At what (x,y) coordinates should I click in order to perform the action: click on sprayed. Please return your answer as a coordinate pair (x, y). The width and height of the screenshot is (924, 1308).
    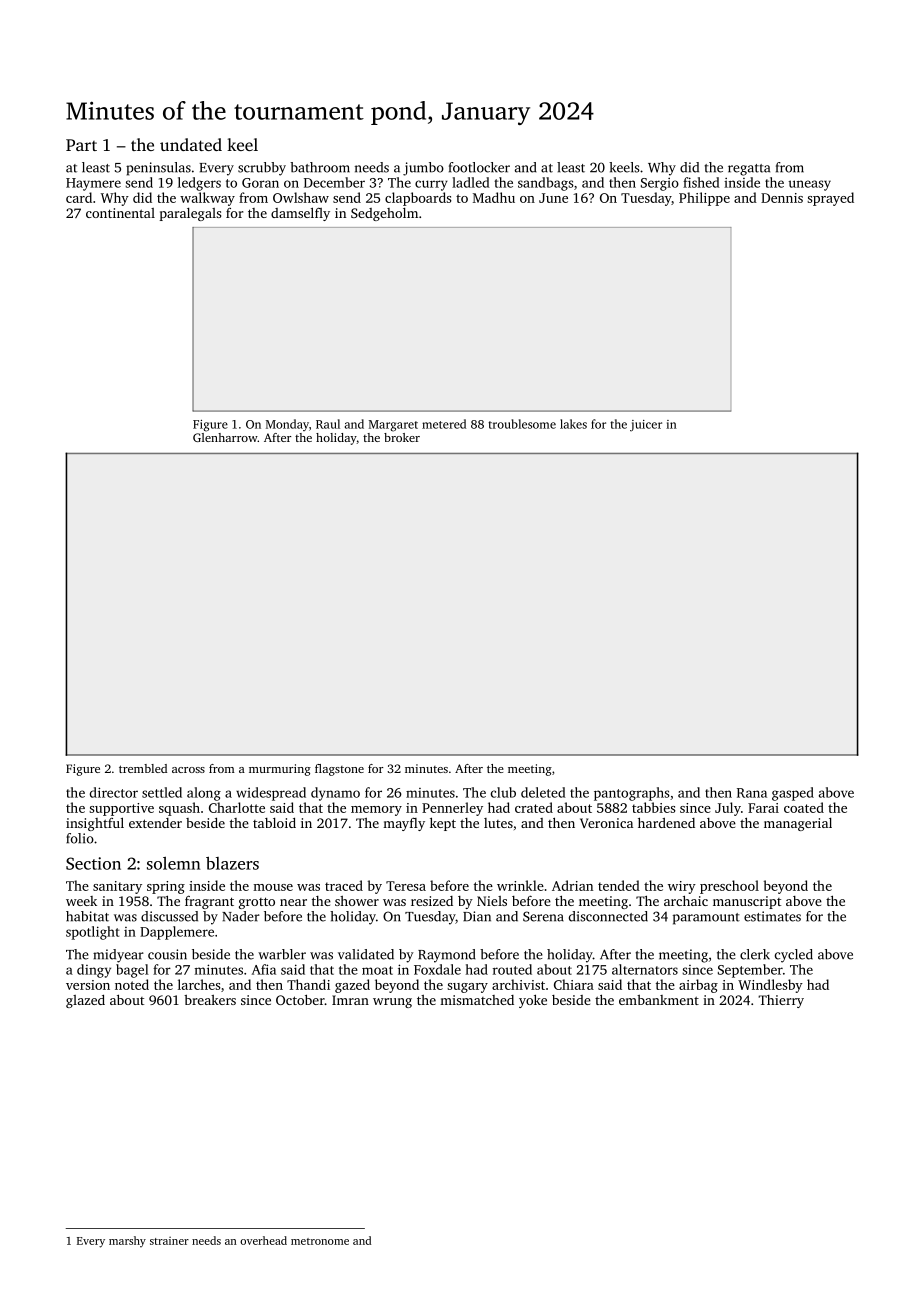
    Looking at the image, I should click on (830, 199).
